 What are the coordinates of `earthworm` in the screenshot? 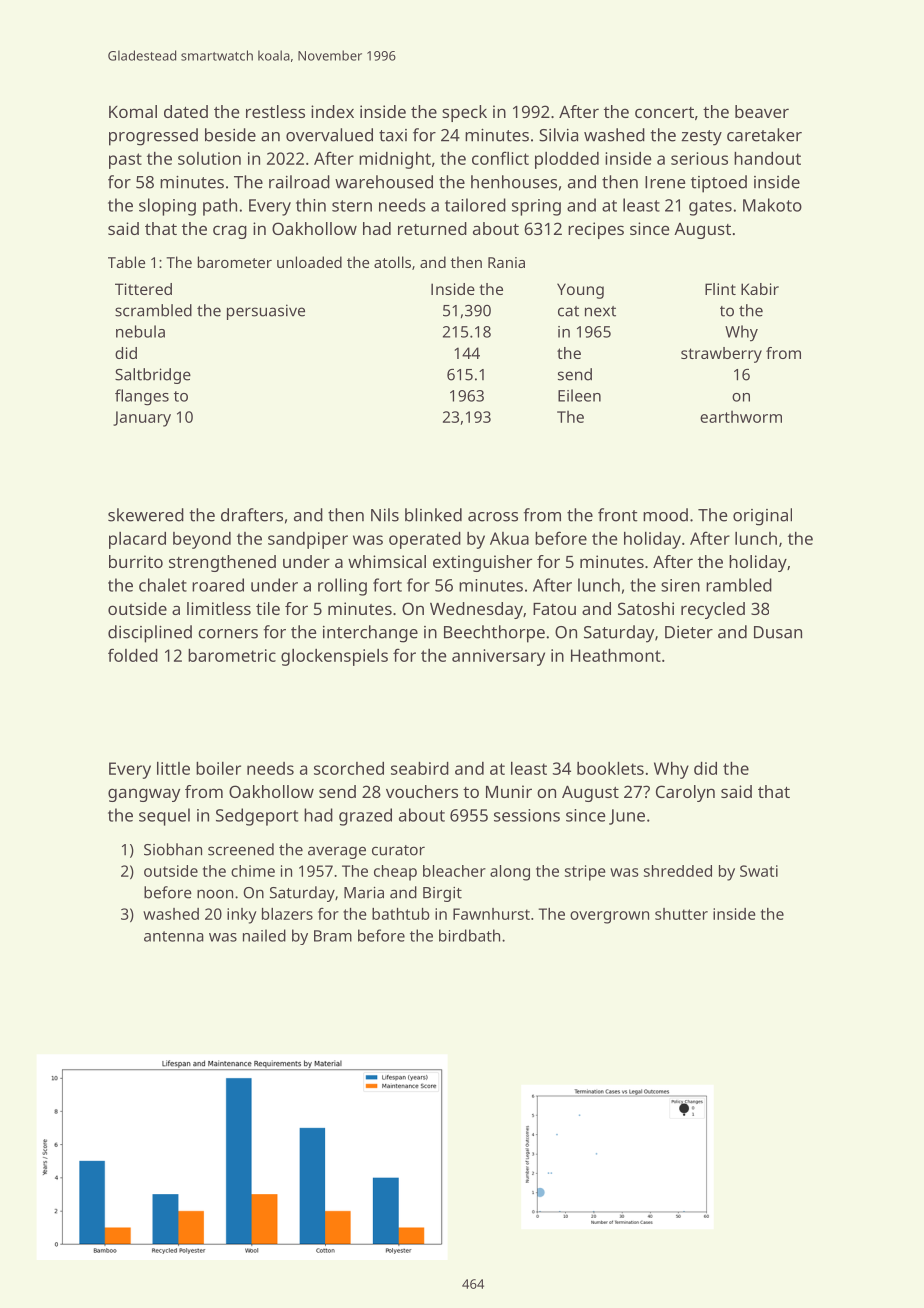 It's located at (741, 417).
